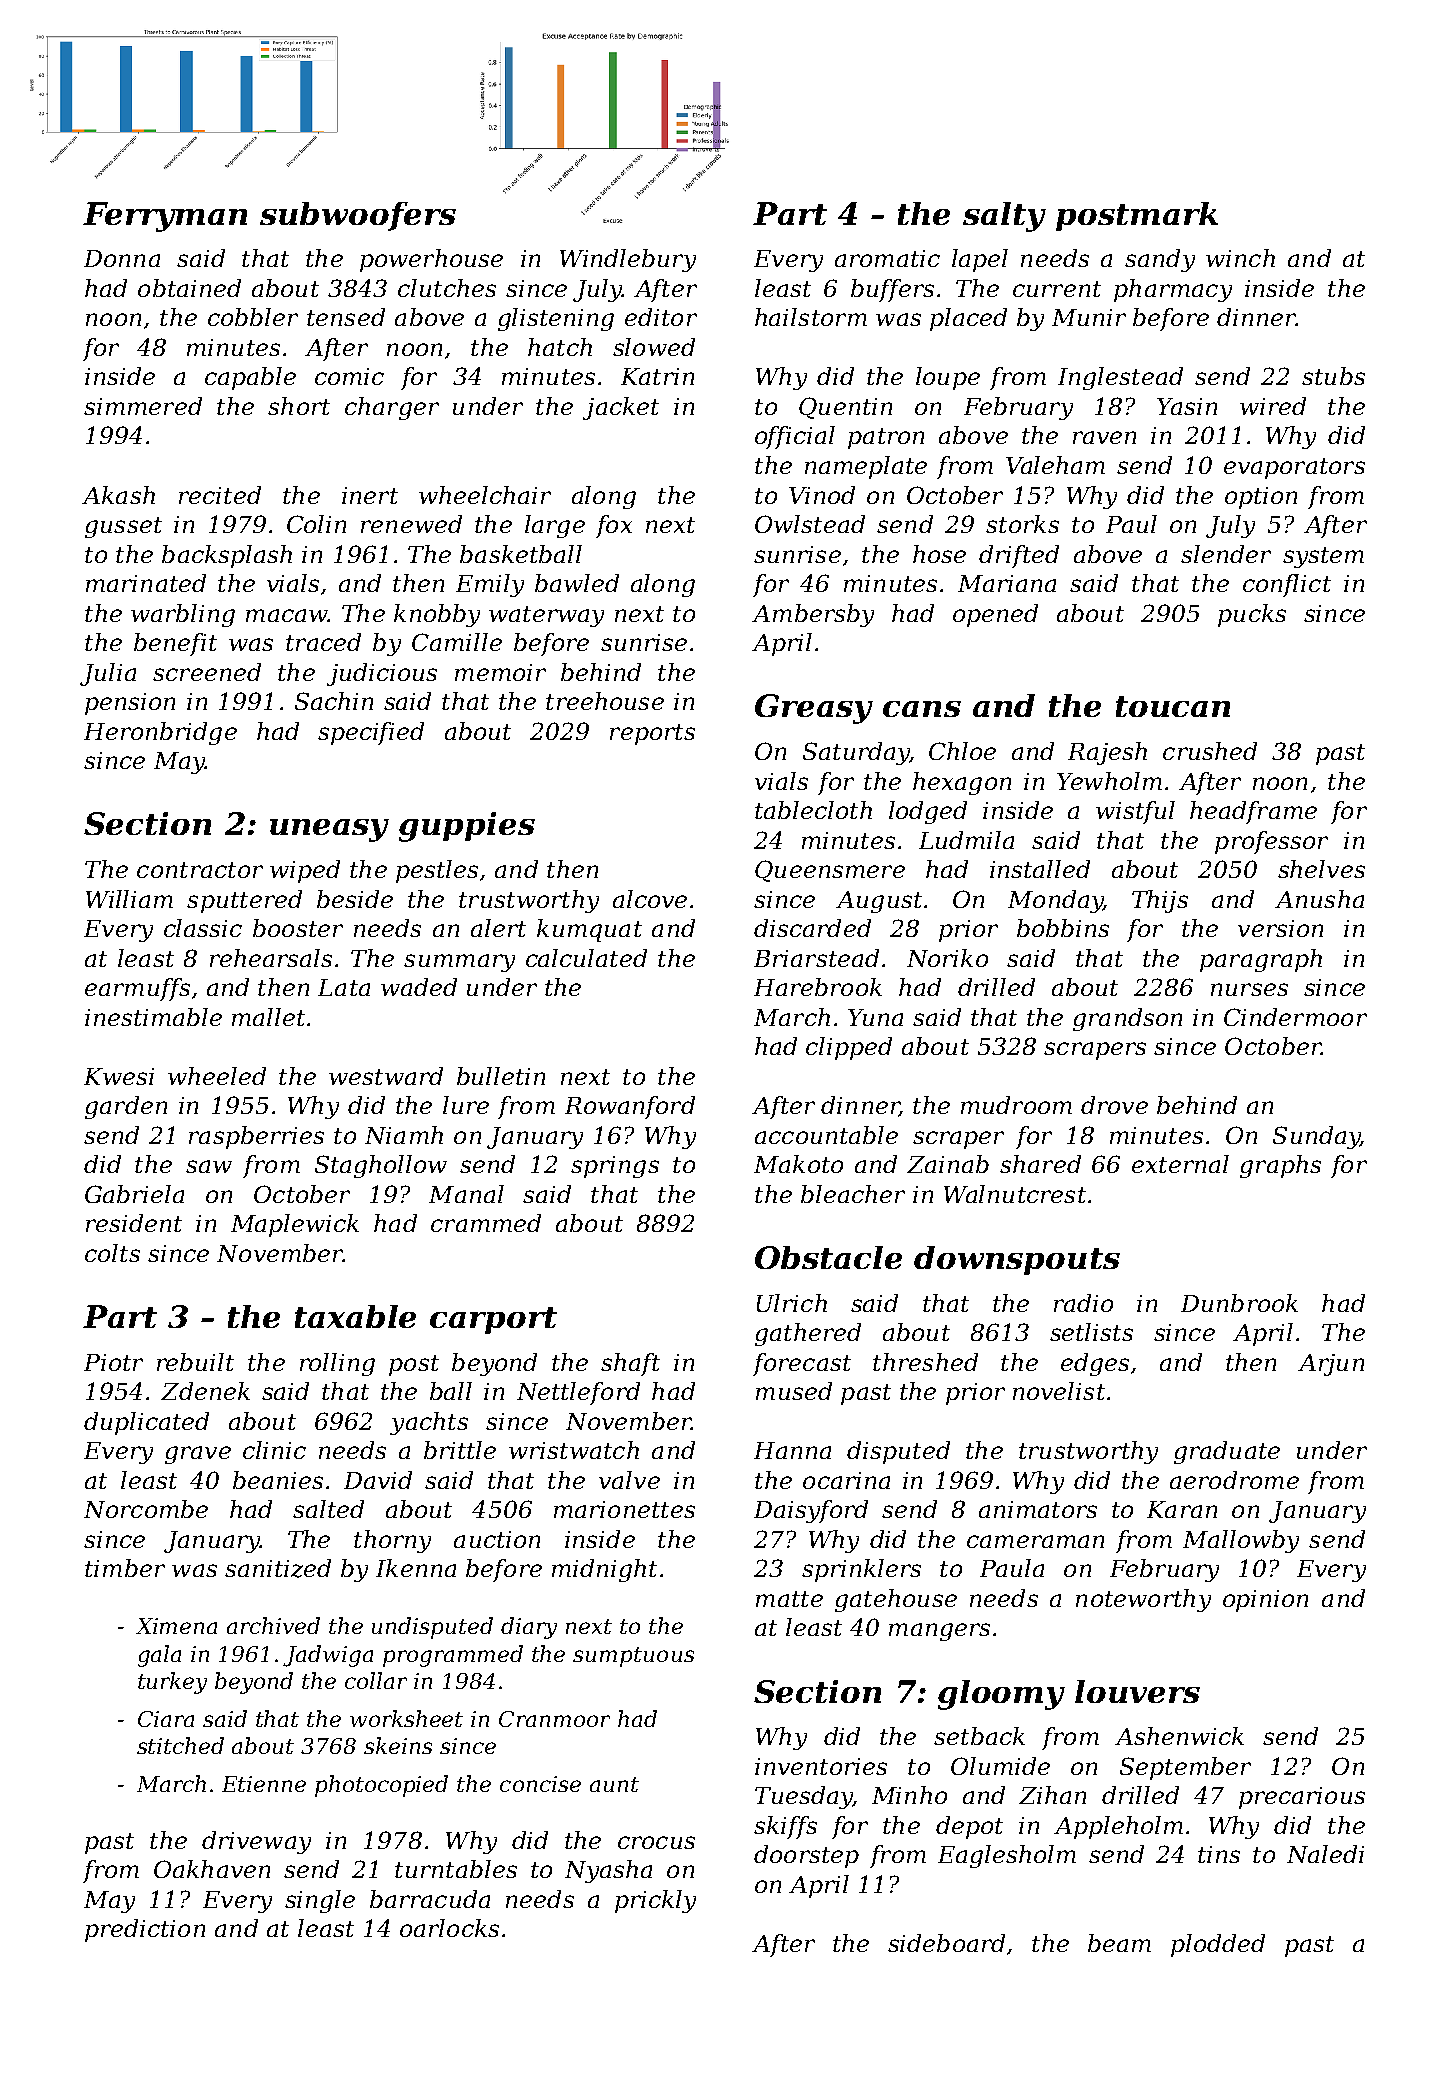  I want to click on inventories, so click(821, 1766).
